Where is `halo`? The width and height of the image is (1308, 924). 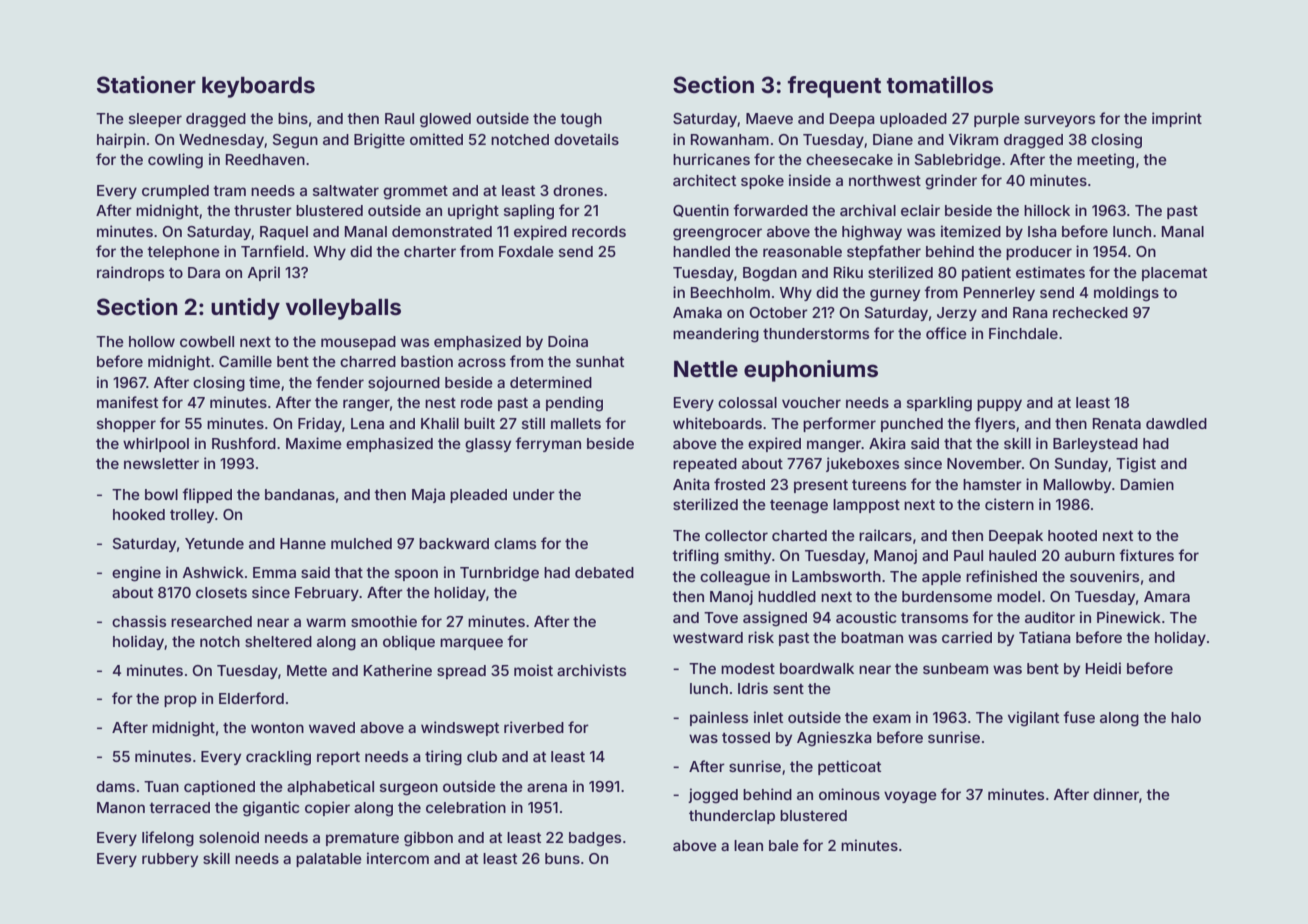
halo is located at coordinates (1186, 717).
